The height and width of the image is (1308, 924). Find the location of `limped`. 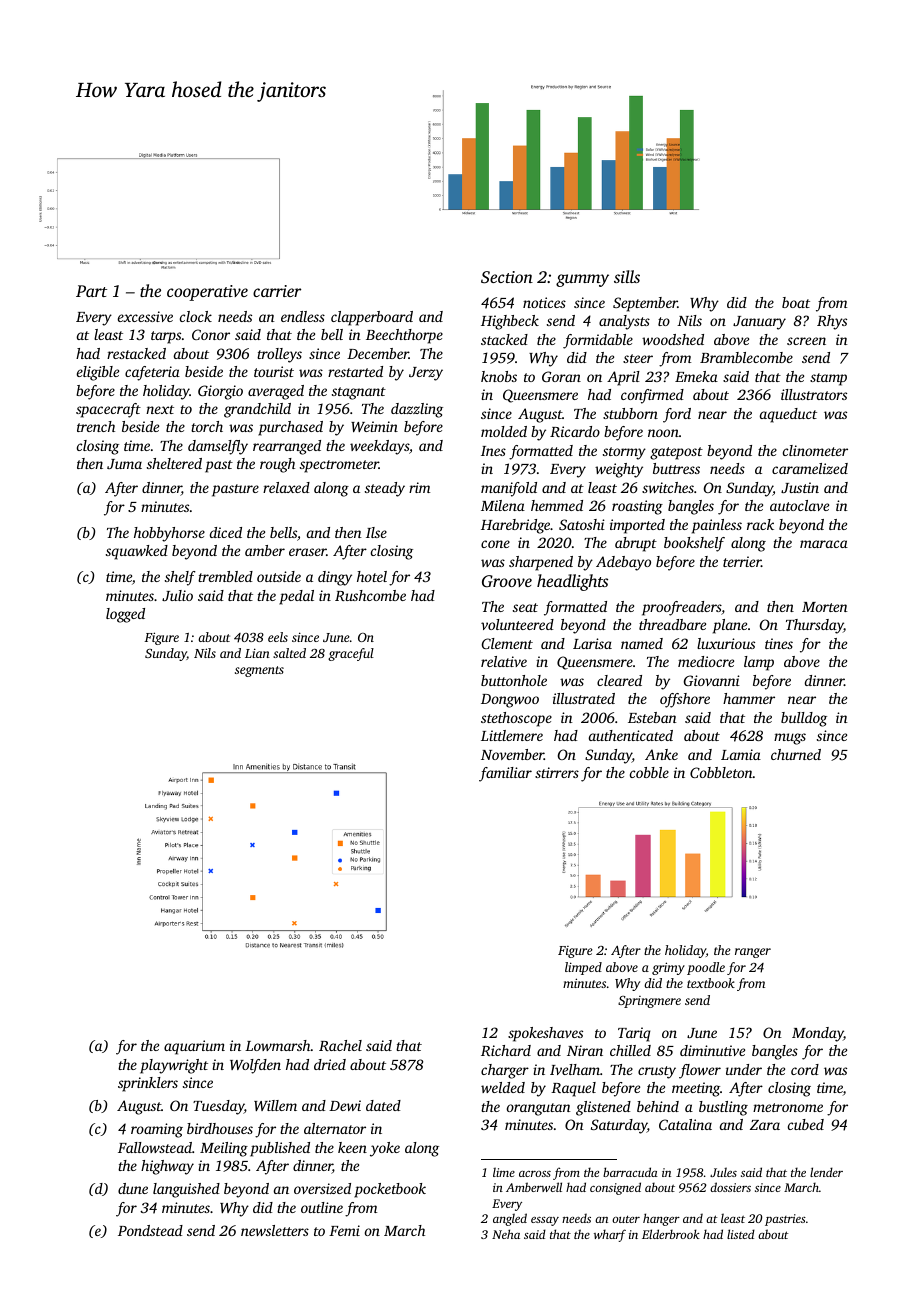

limped is located at coordinates (583, 968).
